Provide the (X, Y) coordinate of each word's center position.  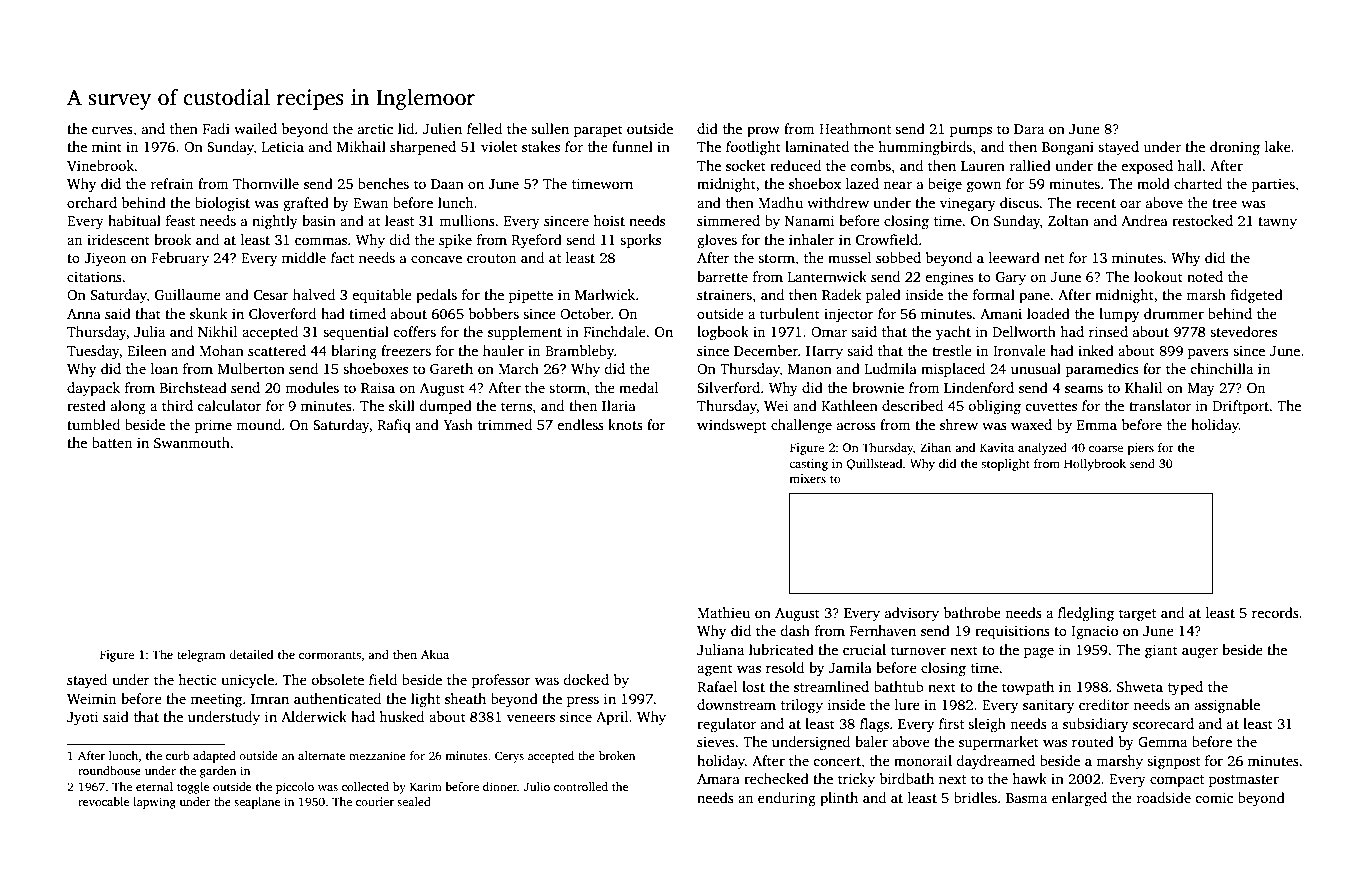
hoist (609, 220)
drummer (1174, 313)
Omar (829, 332)
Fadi (216, 128)
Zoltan (1068, 220)
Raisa (378, 387)
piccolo (295, 788)
